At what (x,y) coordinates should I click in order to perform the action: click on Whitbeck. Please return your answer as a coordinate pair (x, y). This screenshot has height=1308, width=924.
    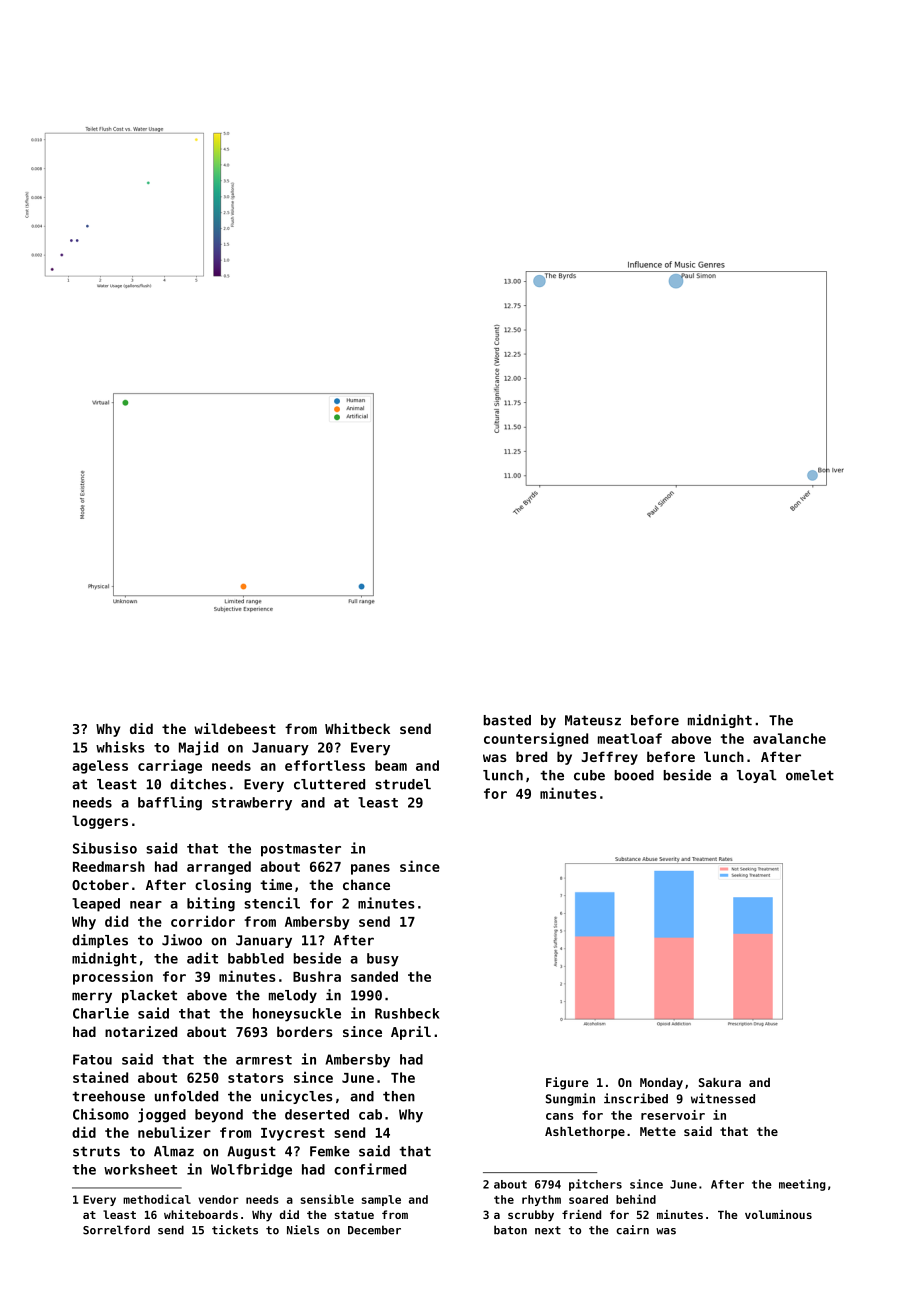
    Looking at the image, I should click on (357, 728).
